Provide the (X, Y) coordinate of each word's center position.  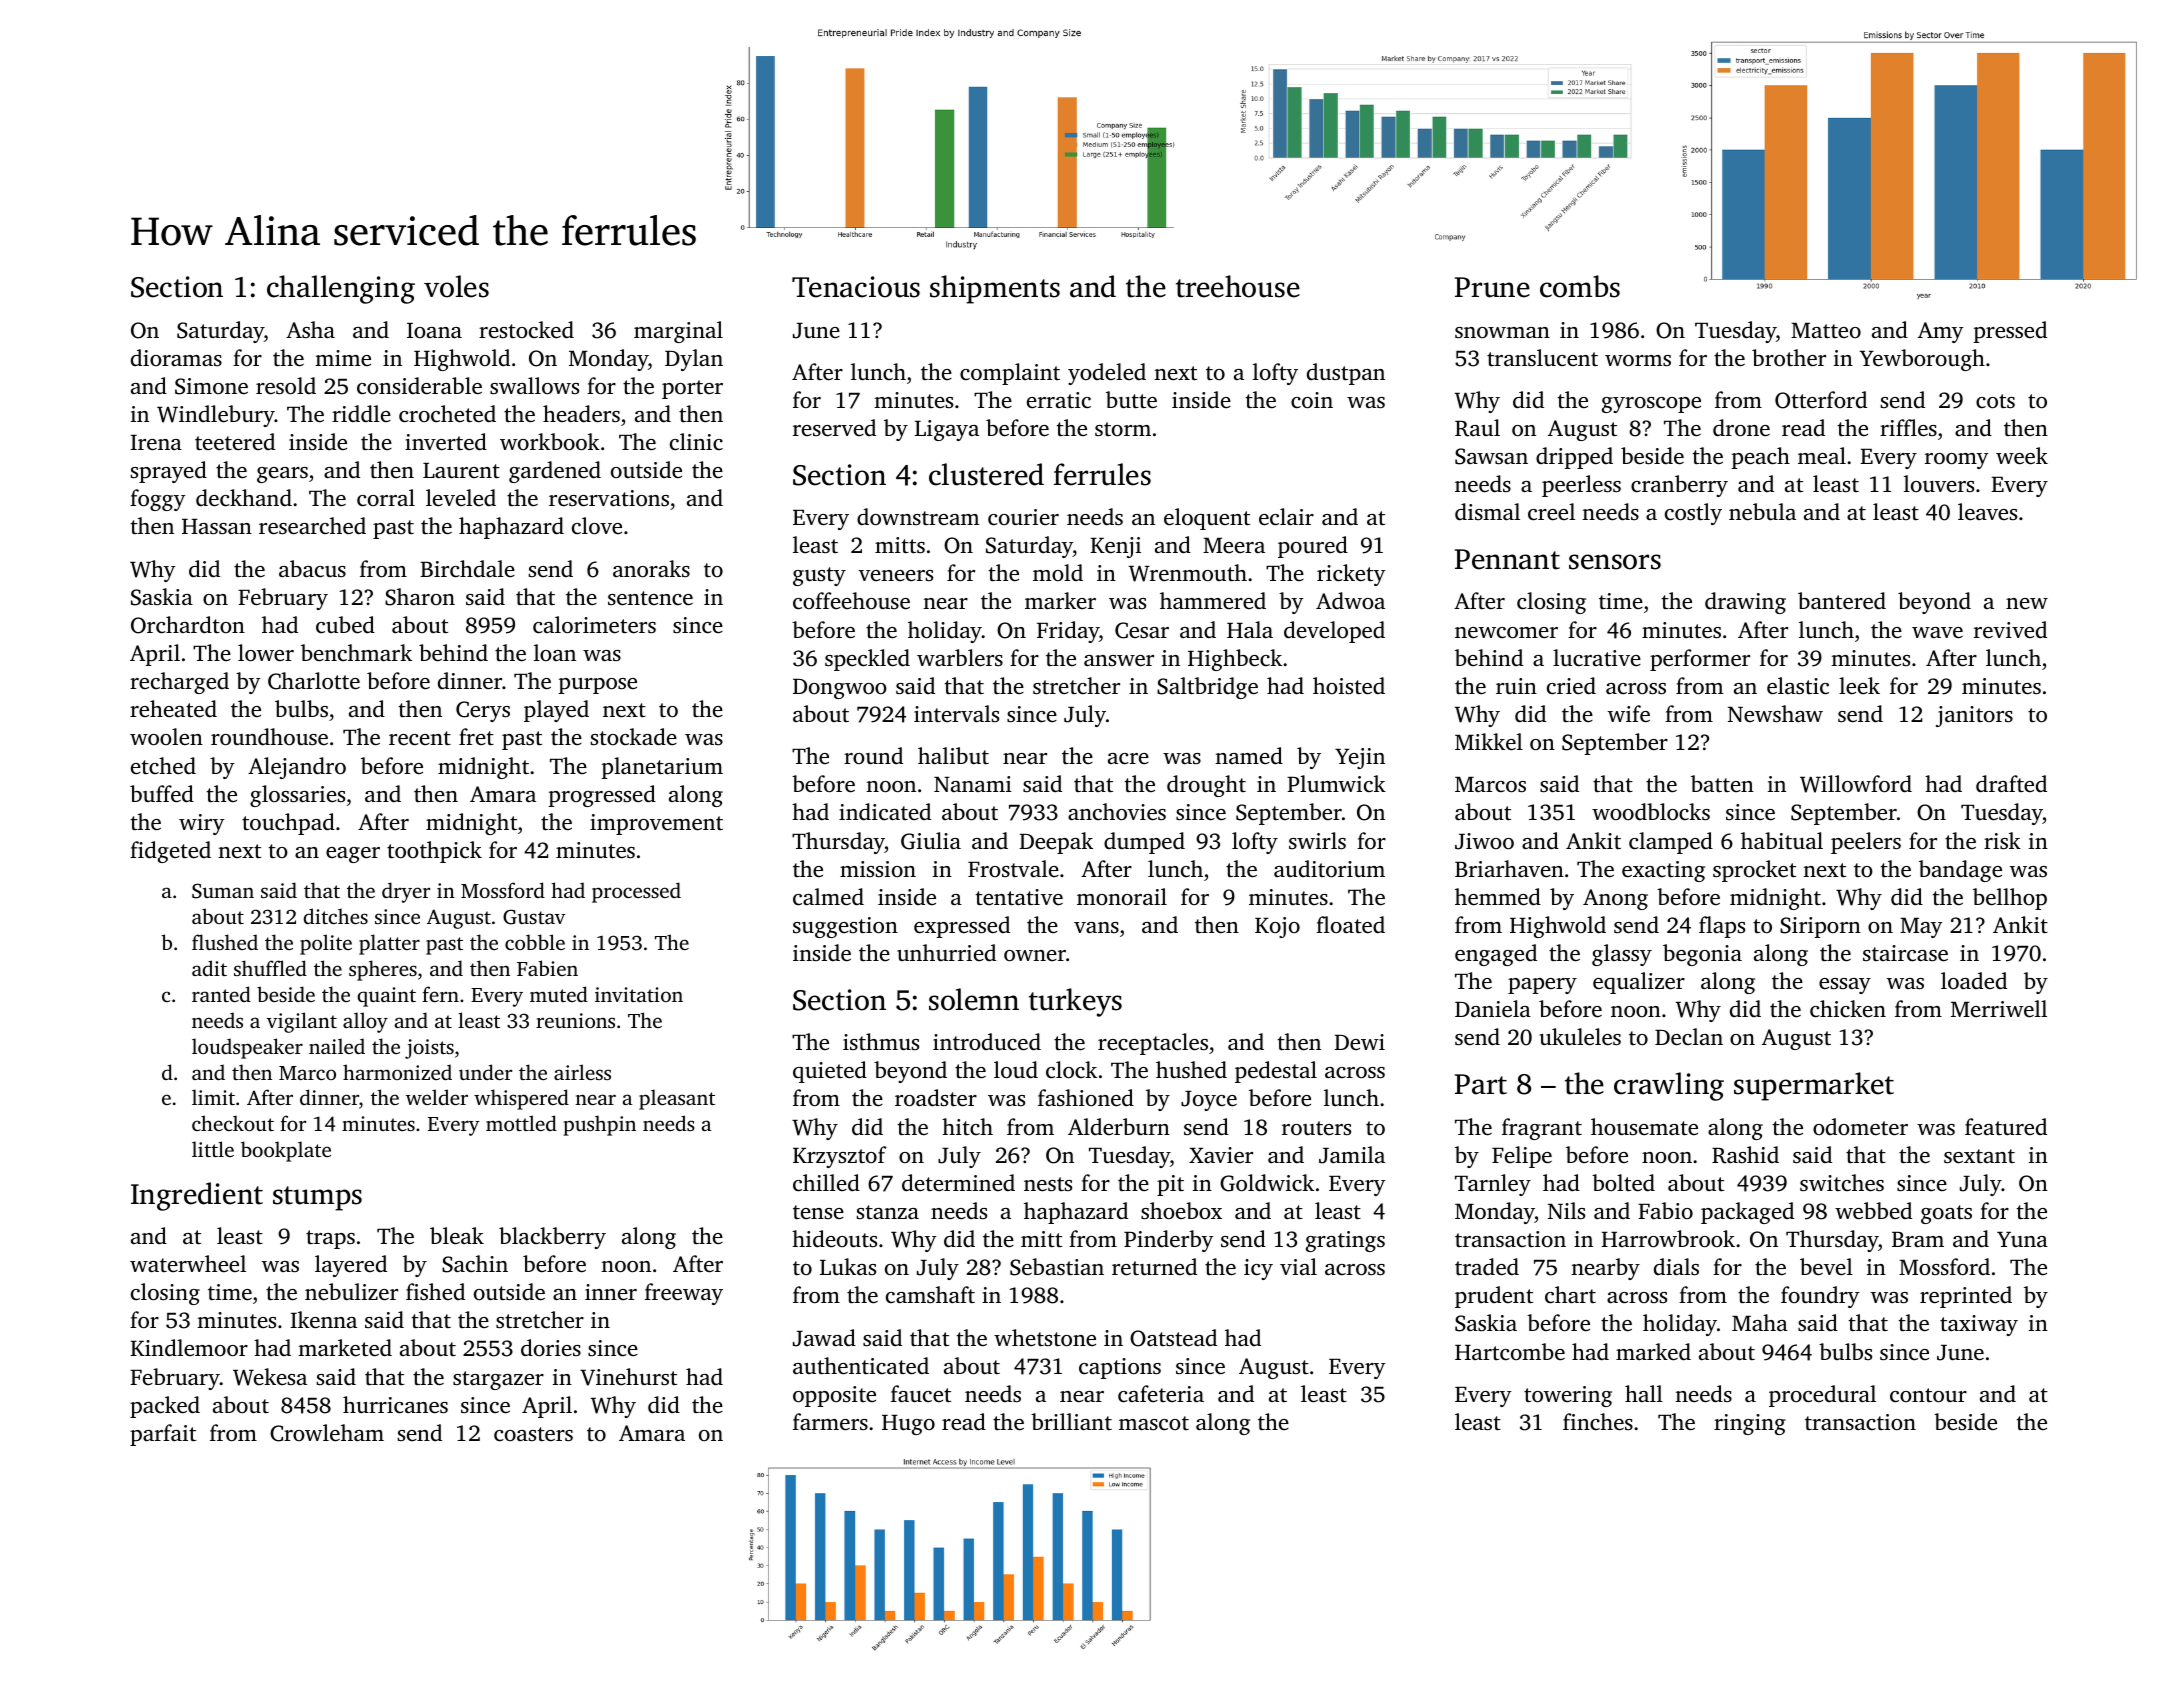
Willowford (1856, 784)
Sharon (420, 597)
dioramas (176, 357)
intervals (956, 713)
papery (1542, 986)
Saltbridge (1207, 688)
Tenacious (856, 287)
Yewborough (1922, 360)
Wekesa (270, 1377)
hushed (1191, 1070)
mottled (521, 1123)
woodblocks (1651, 812)
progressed (602, 796)
